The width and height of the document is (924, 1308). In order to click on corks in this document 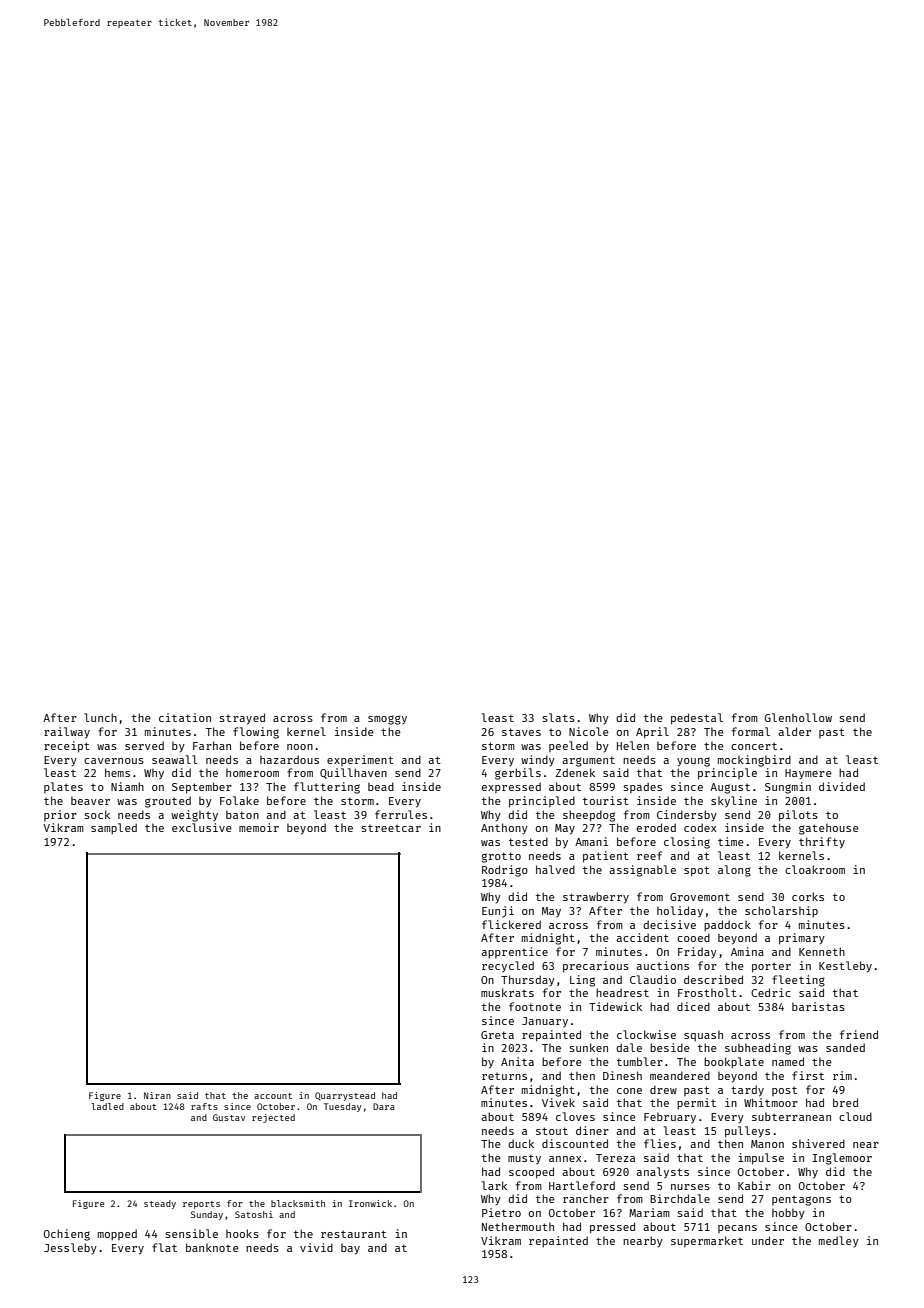, I will do `click(808, 896)`.
